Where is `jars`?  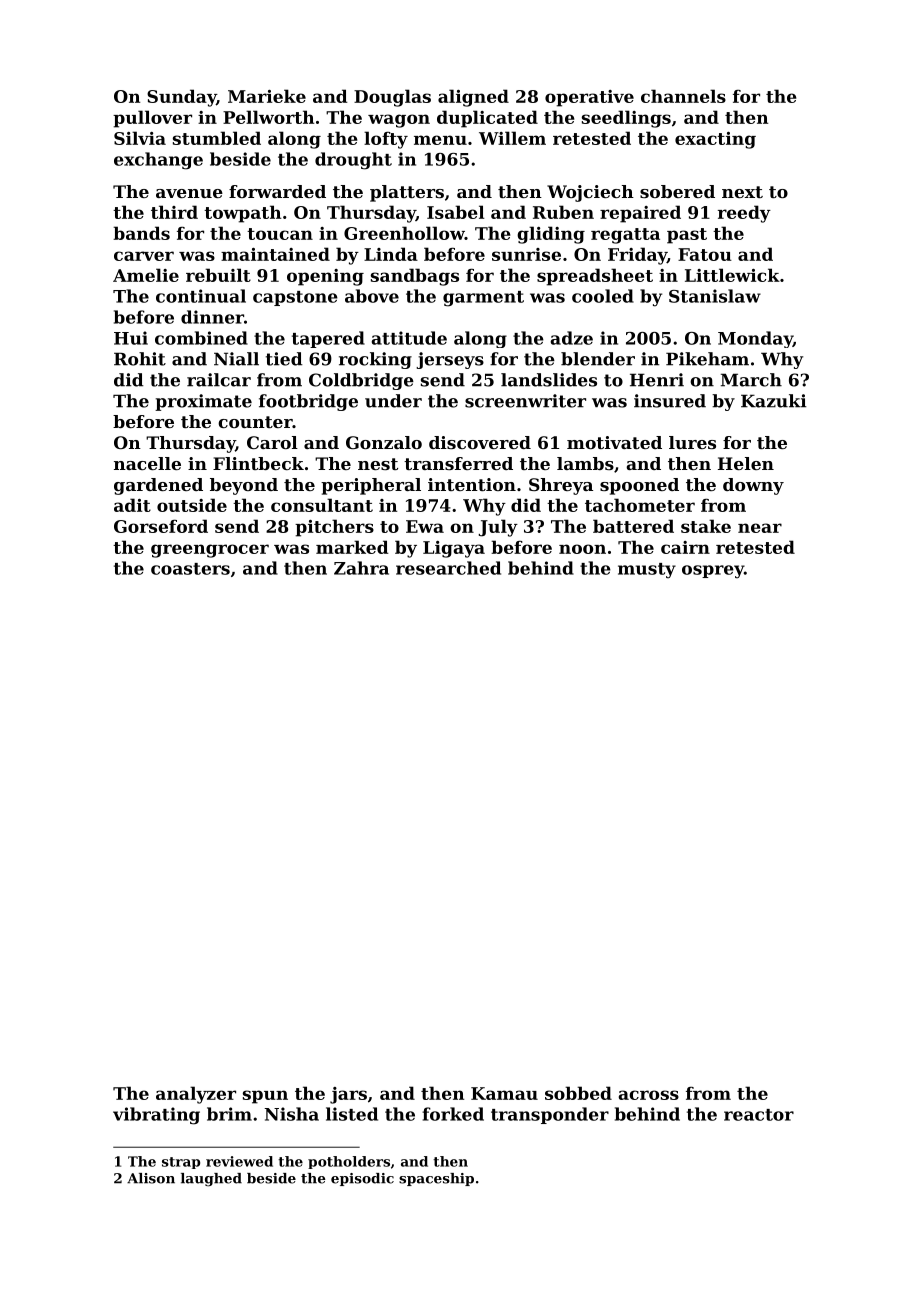 jars is located at coordinates (348, 1095).
